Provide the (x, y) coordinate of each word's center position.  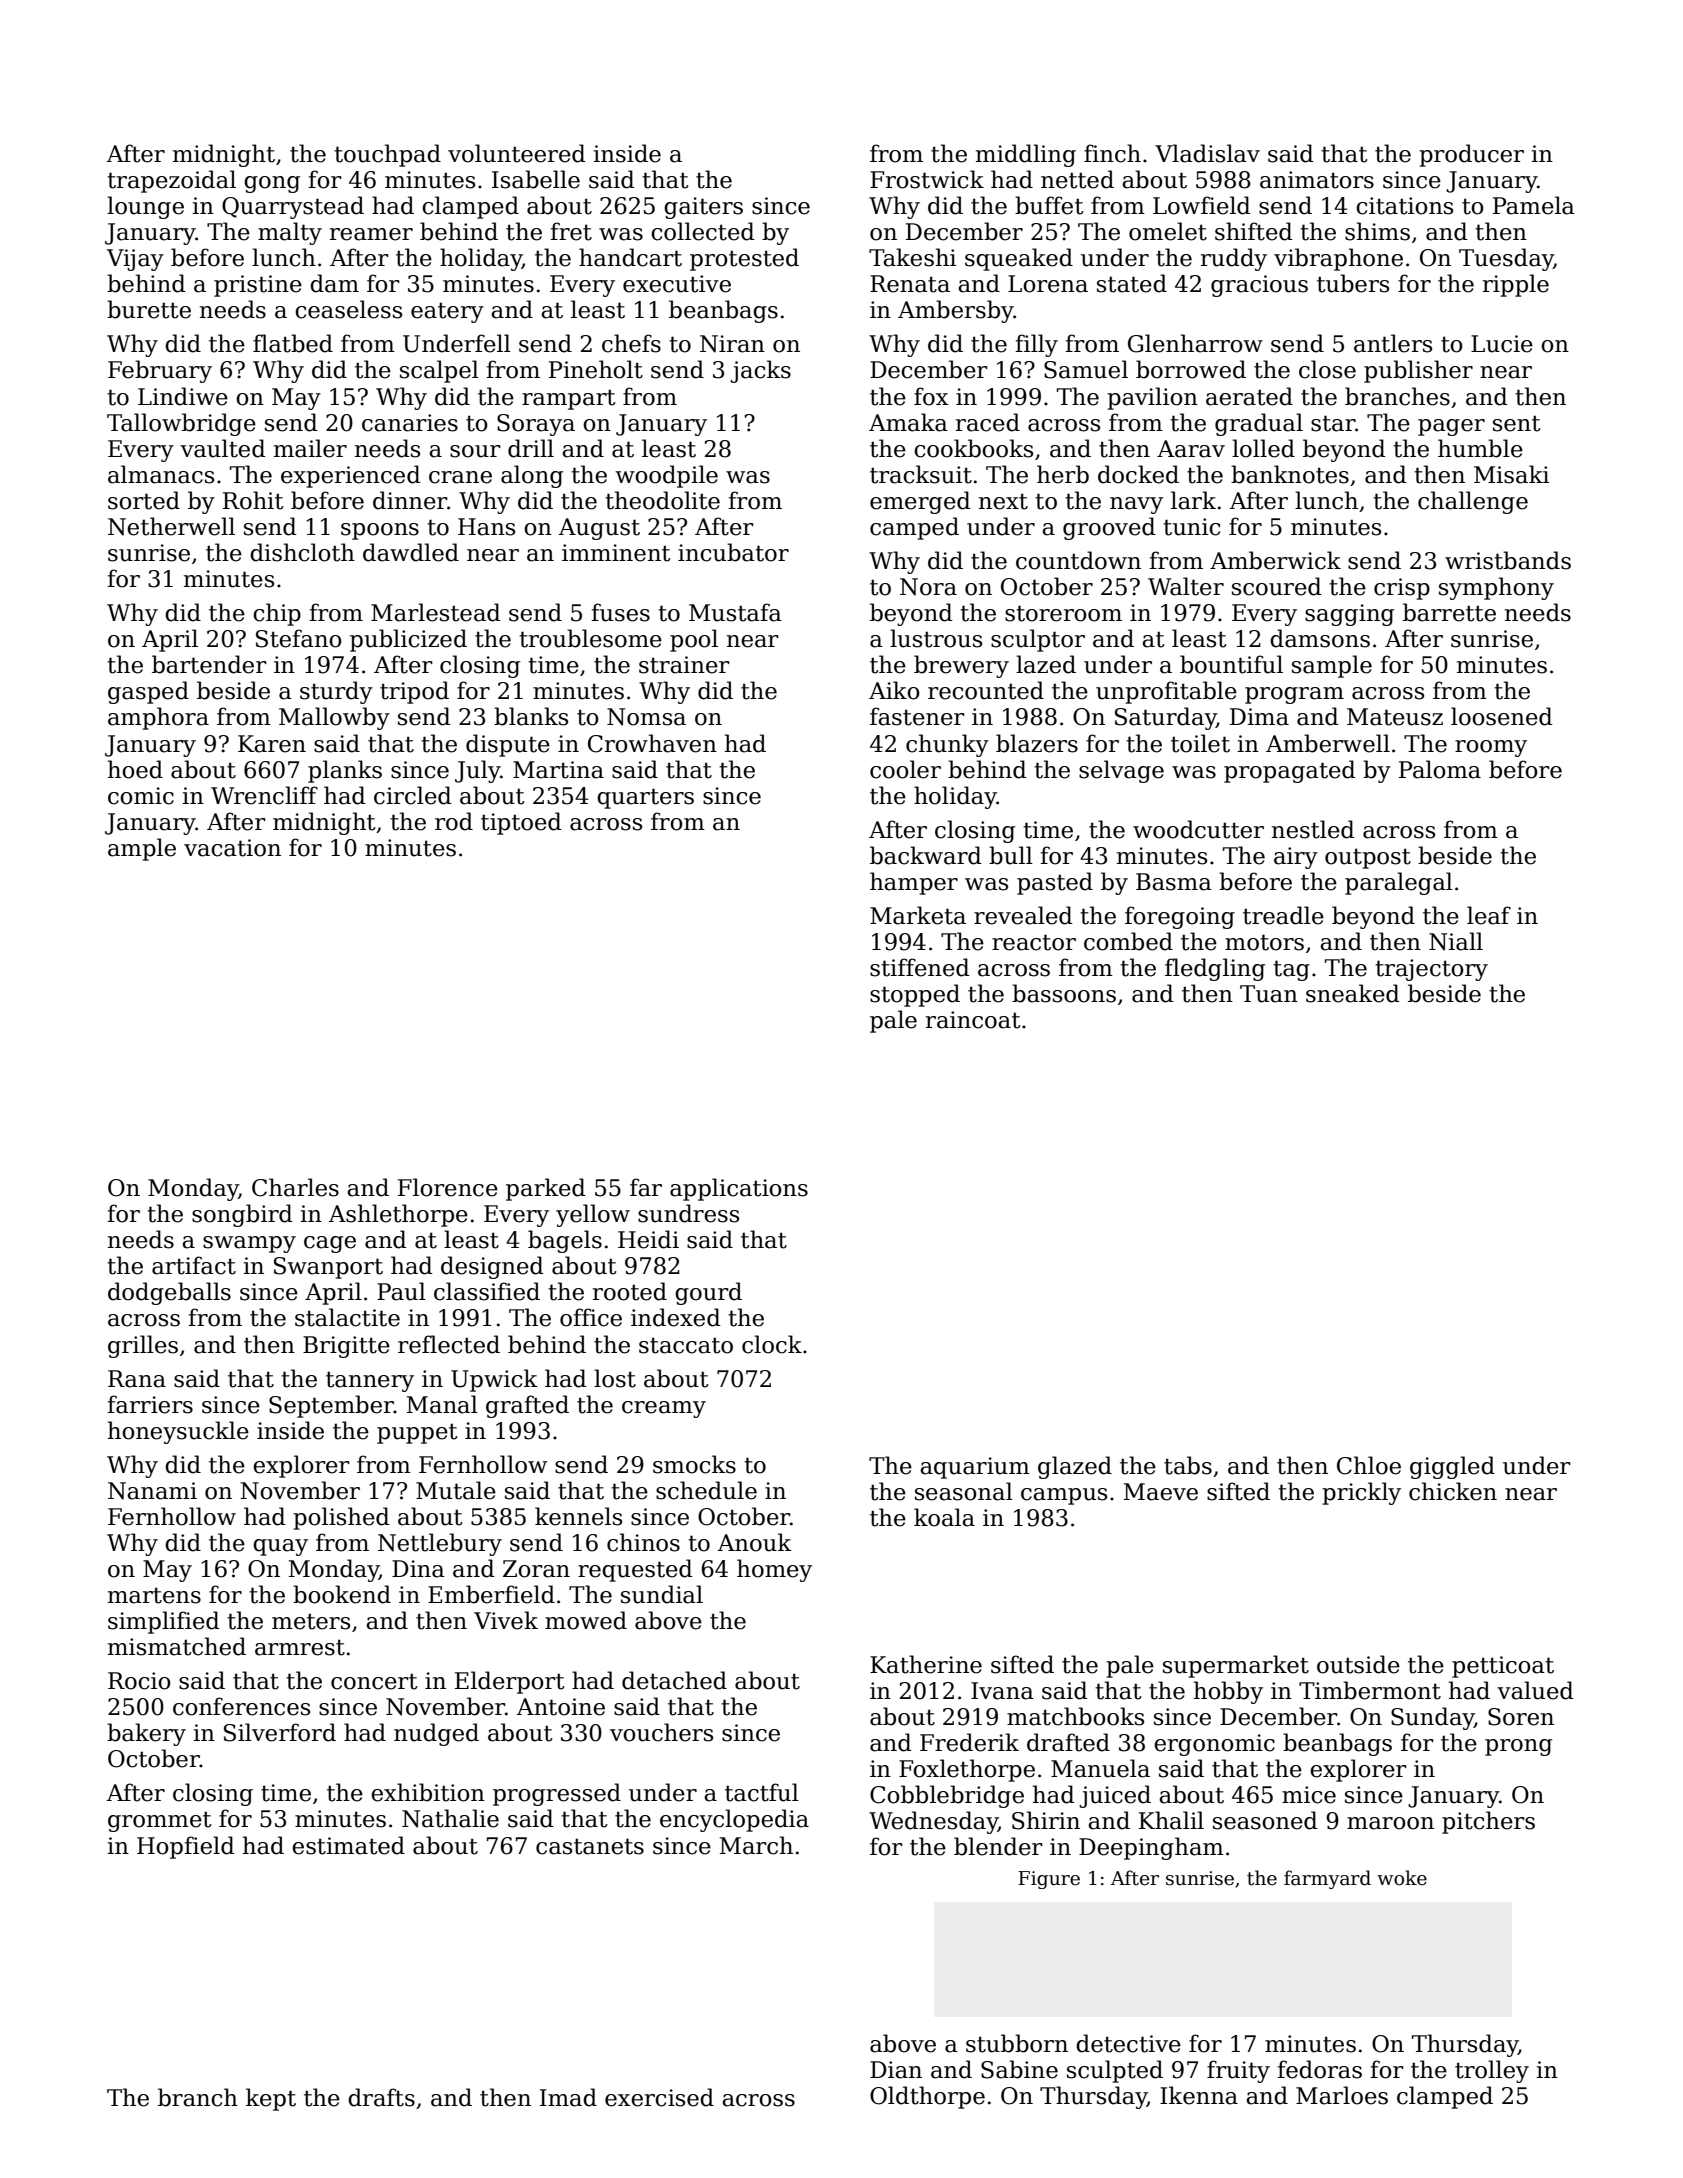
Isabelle (536, 179)
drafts (381, 2097)
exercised (659, 2097)
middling (1026, 155)
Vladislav (1207, 153)
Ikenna (1199, 2095)
